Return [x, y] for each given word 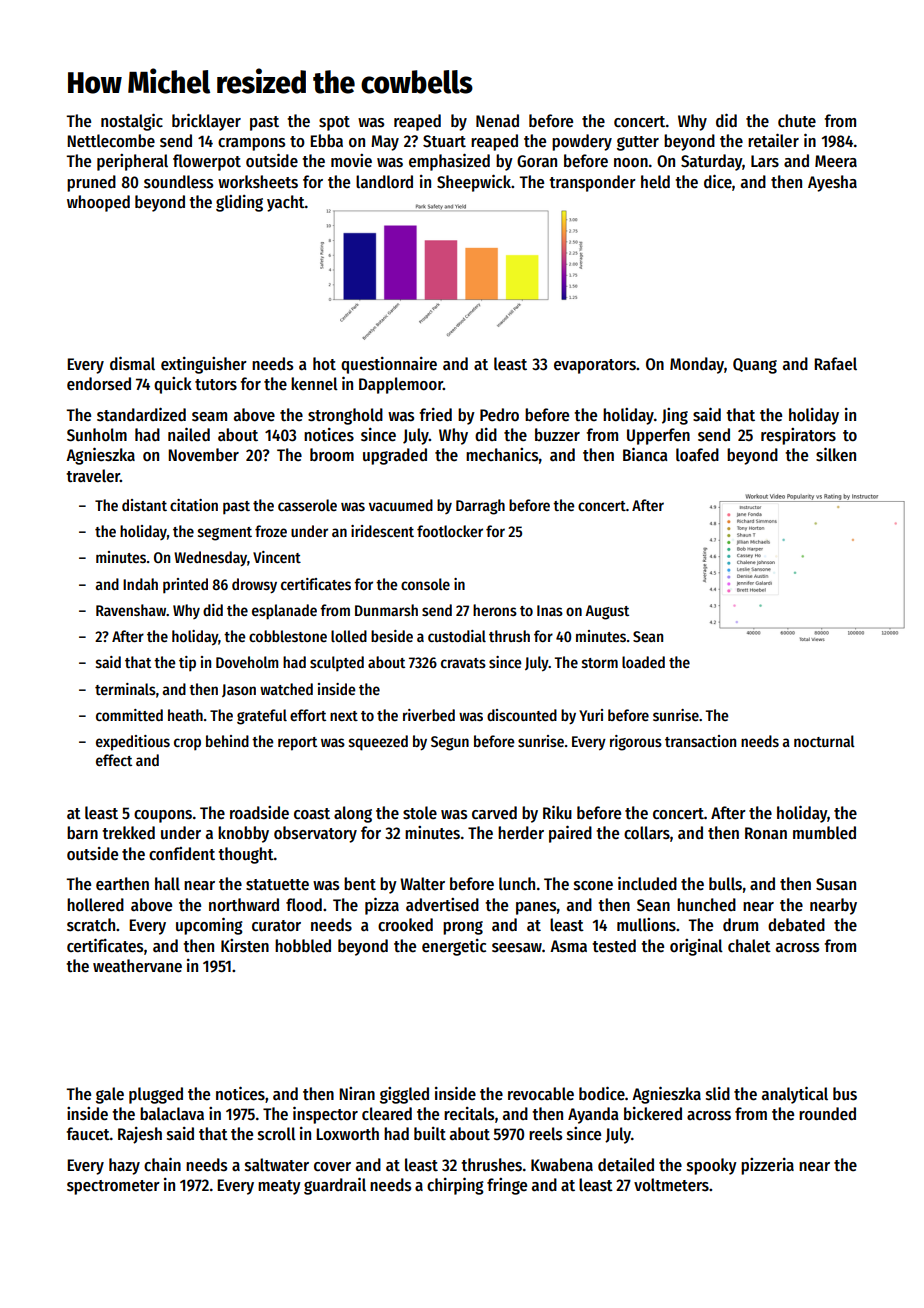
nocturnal [824, 741]
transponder [592, 183]
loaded [643, 662]
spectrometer [113, 1187]
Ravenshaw [131, 610]
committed [129, 715]
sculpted [337, 664]
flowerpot [207, 162]
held [655, 182]
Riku [557, 812]
